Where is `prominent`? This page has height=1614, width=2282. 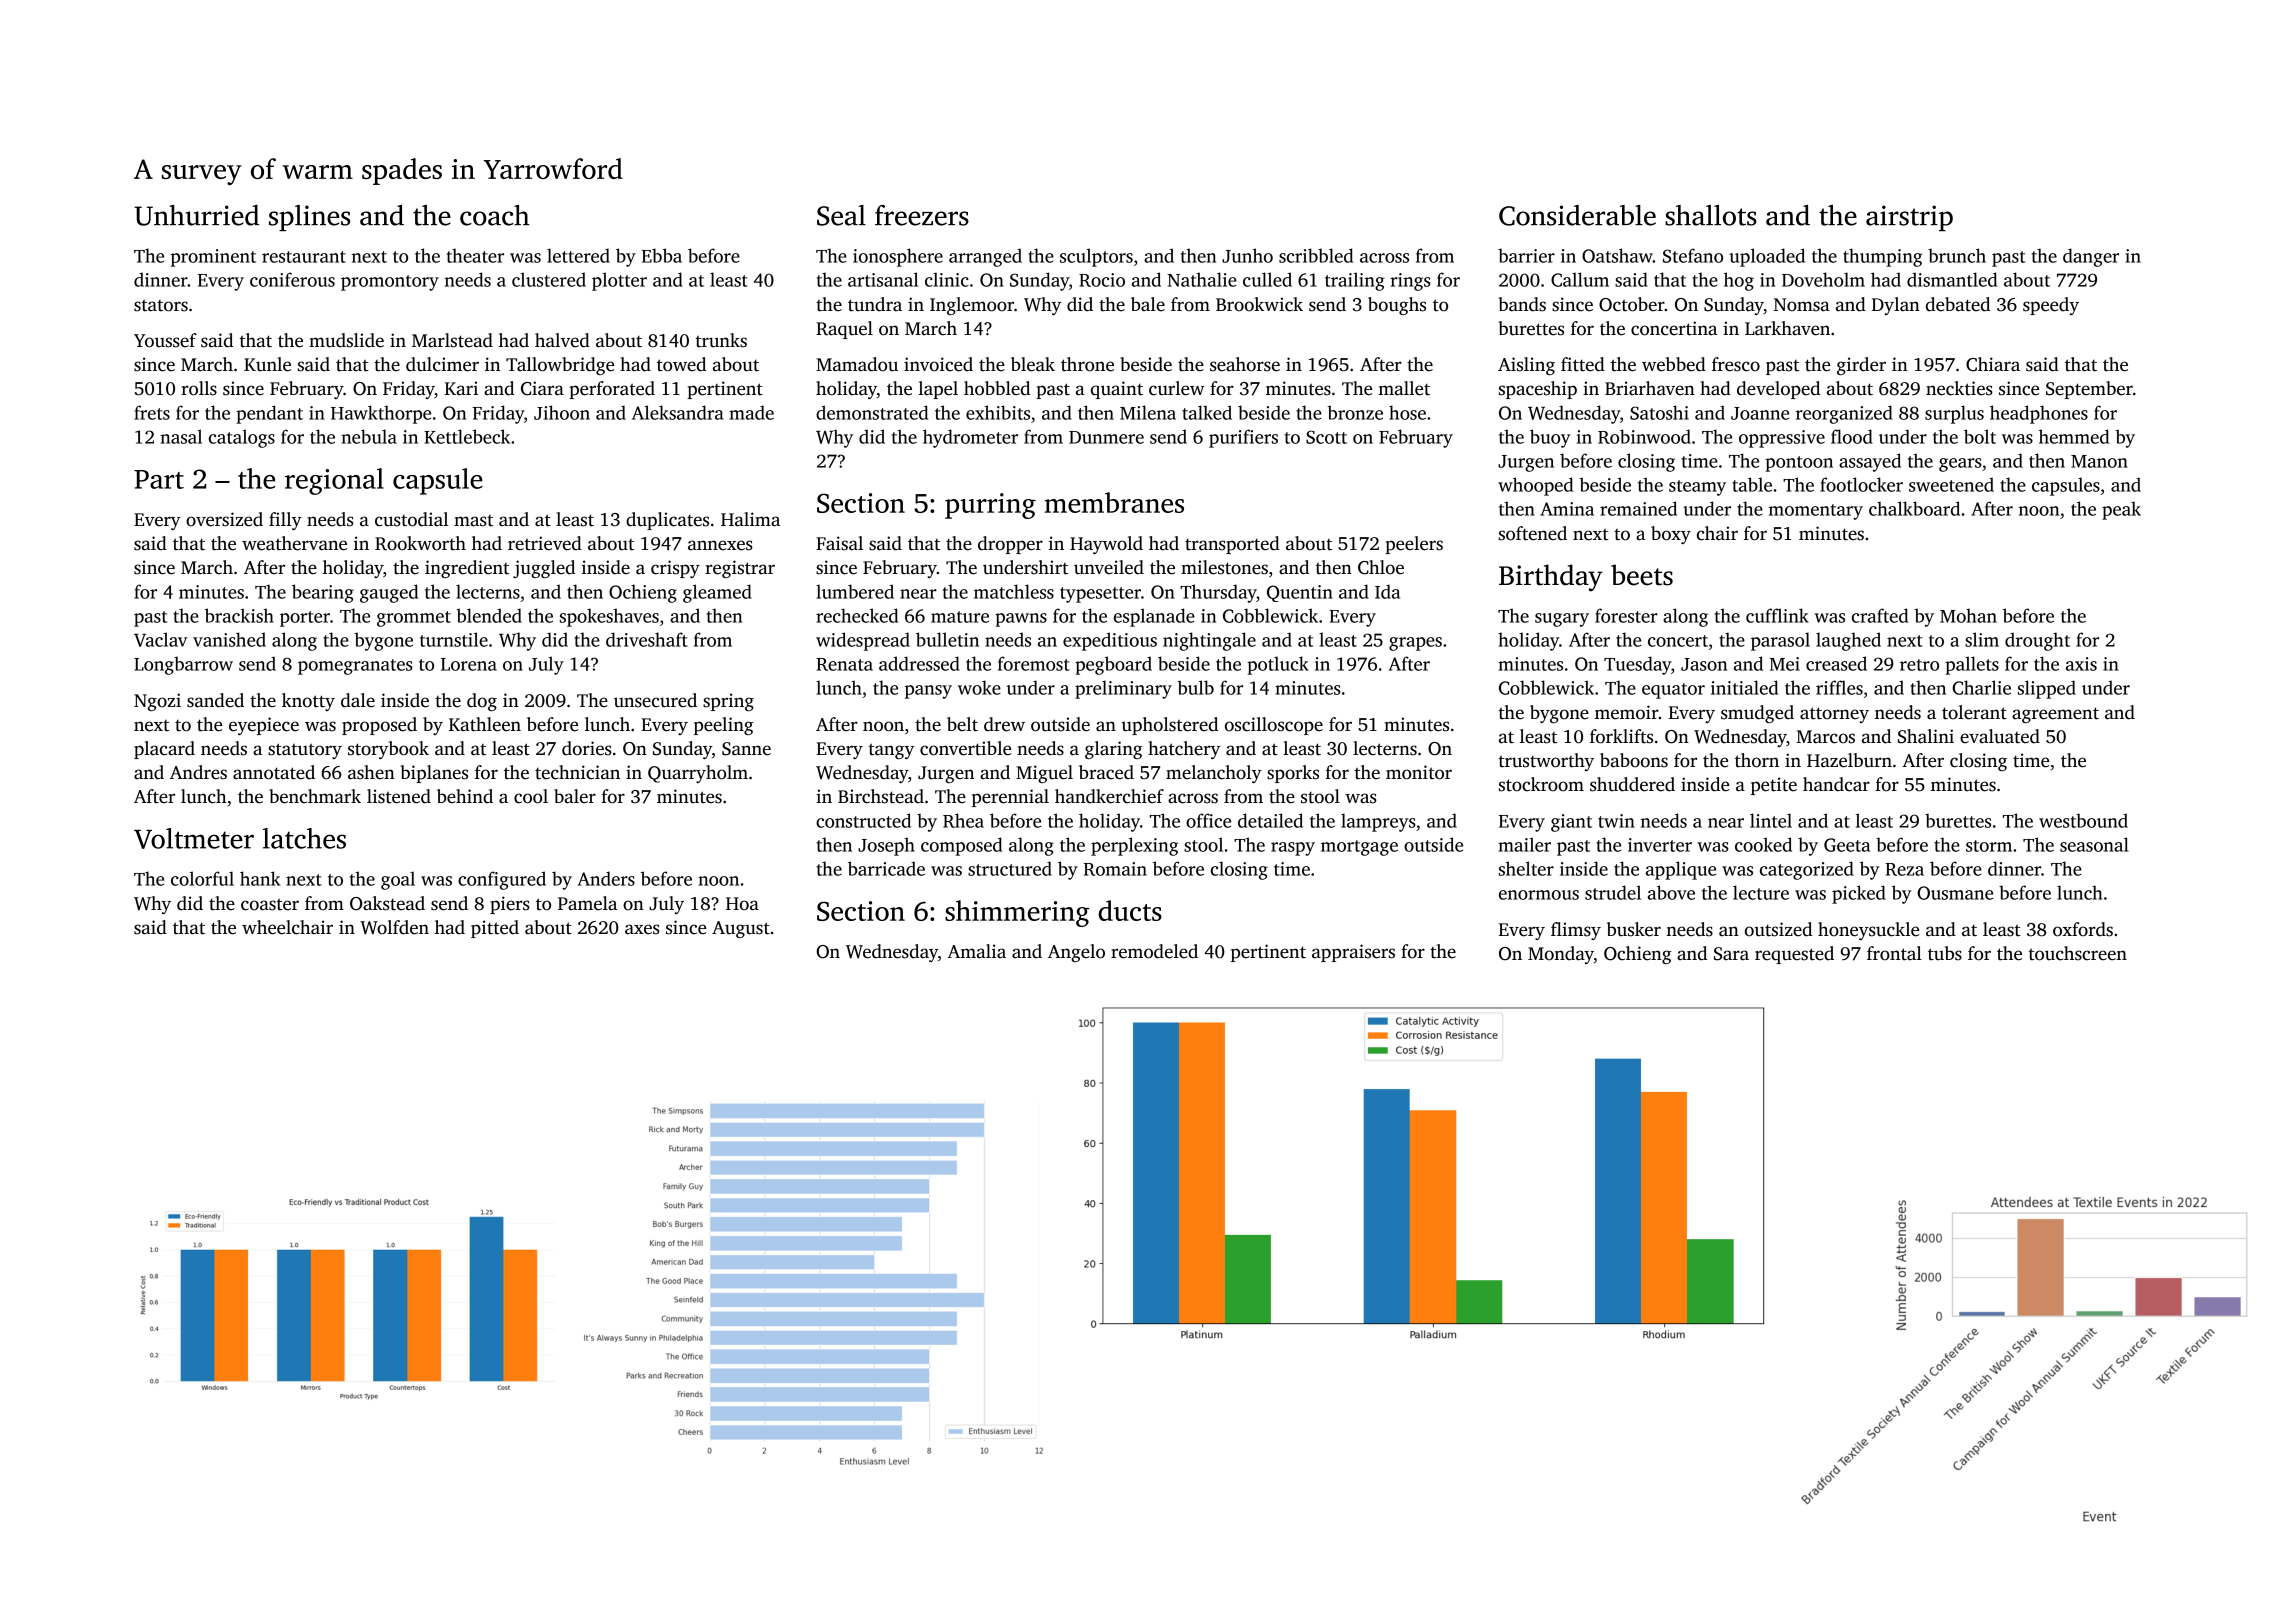
prominent is located at coordinates (213, 258).
